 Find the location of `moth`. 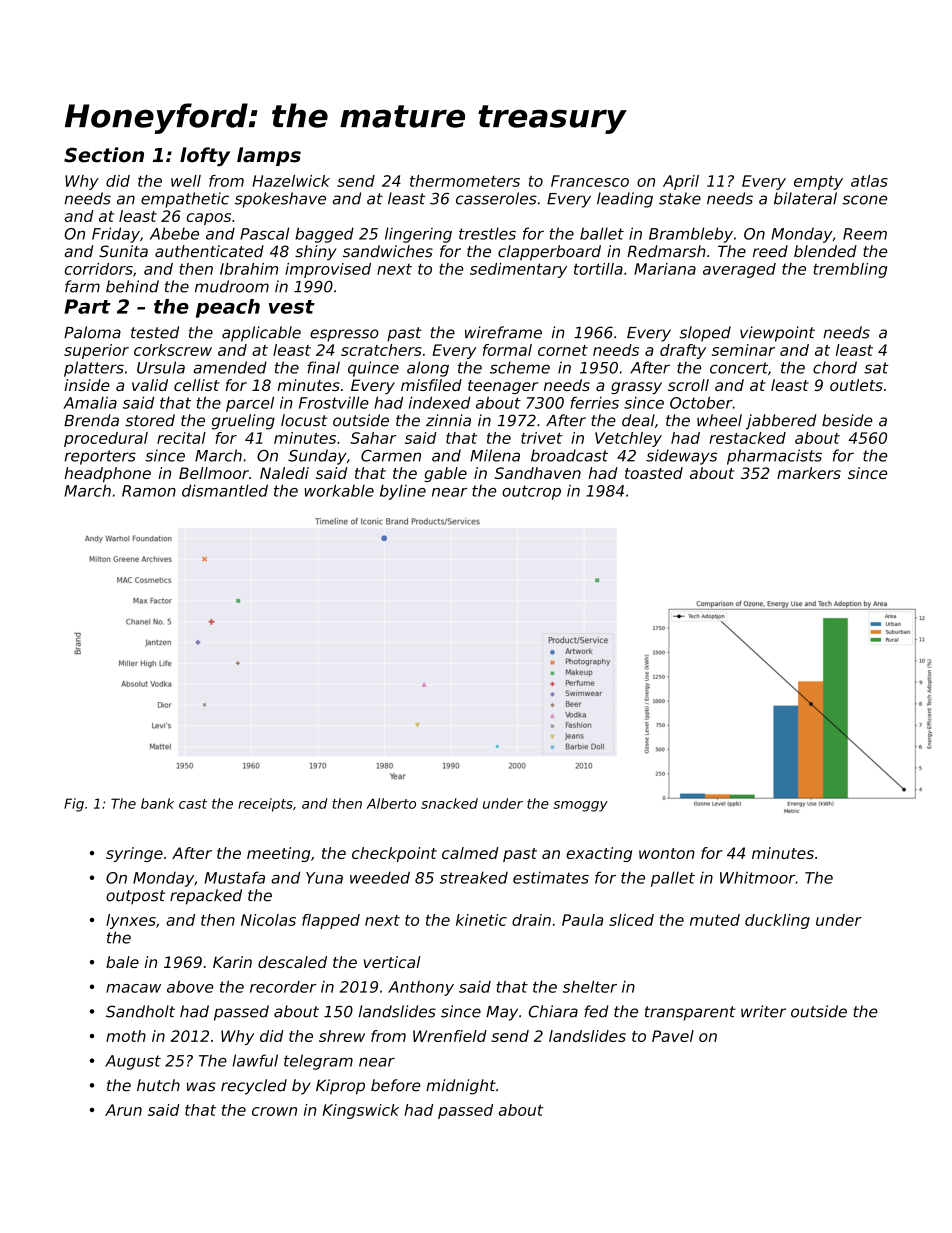

moth is located at coordinates (126, 1036).
